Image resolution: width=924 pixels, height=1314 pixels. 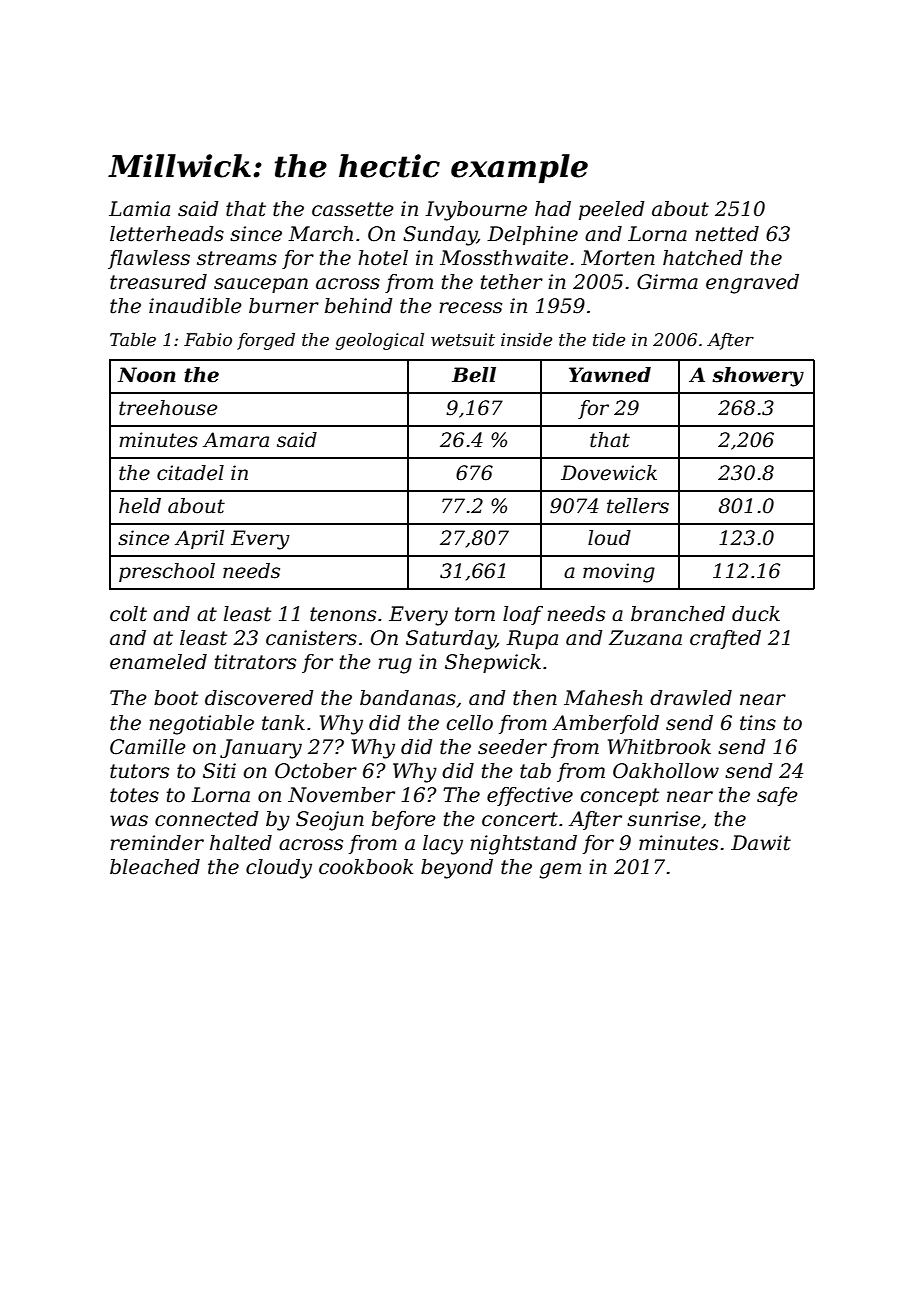 I want to click on tellers, so click(x=638, y=506).
